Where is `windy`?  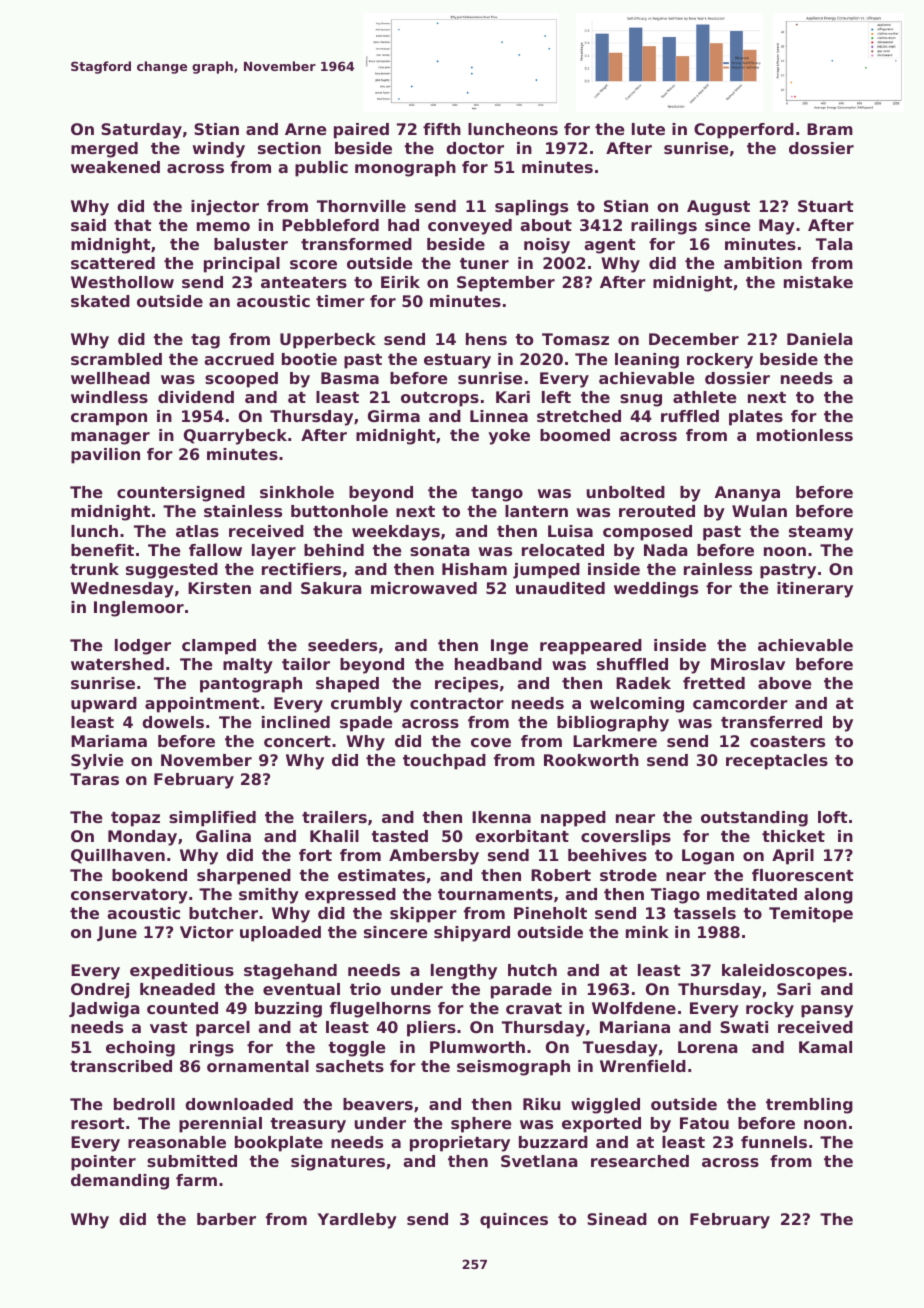 windy is located at coordinates (219, 150).
